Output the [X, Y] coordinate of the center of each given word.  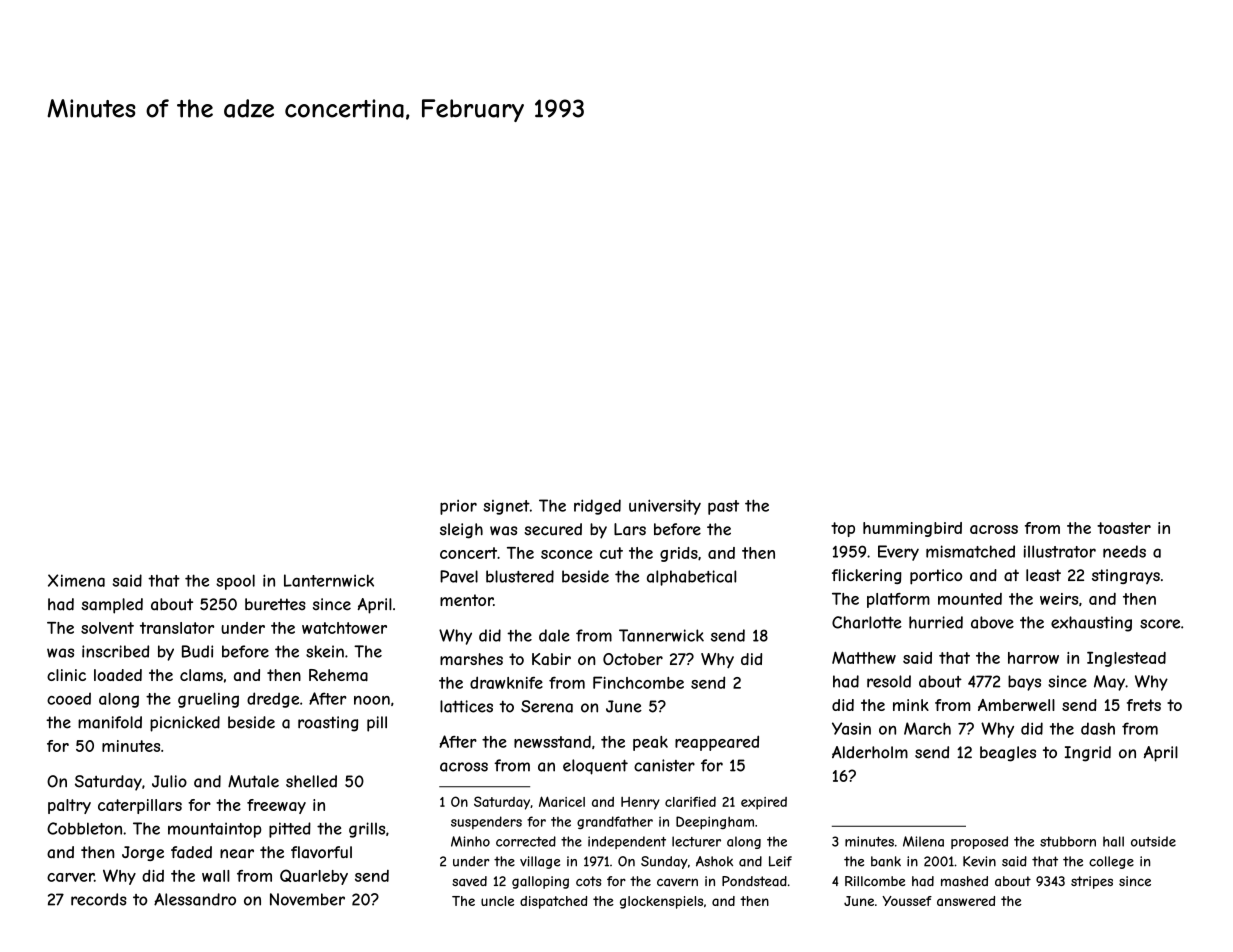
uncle [497, 901]
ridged [597, 507]
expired [764, 803]
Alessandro [195, 899]
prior [458, 507]
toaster [1124, 528]
